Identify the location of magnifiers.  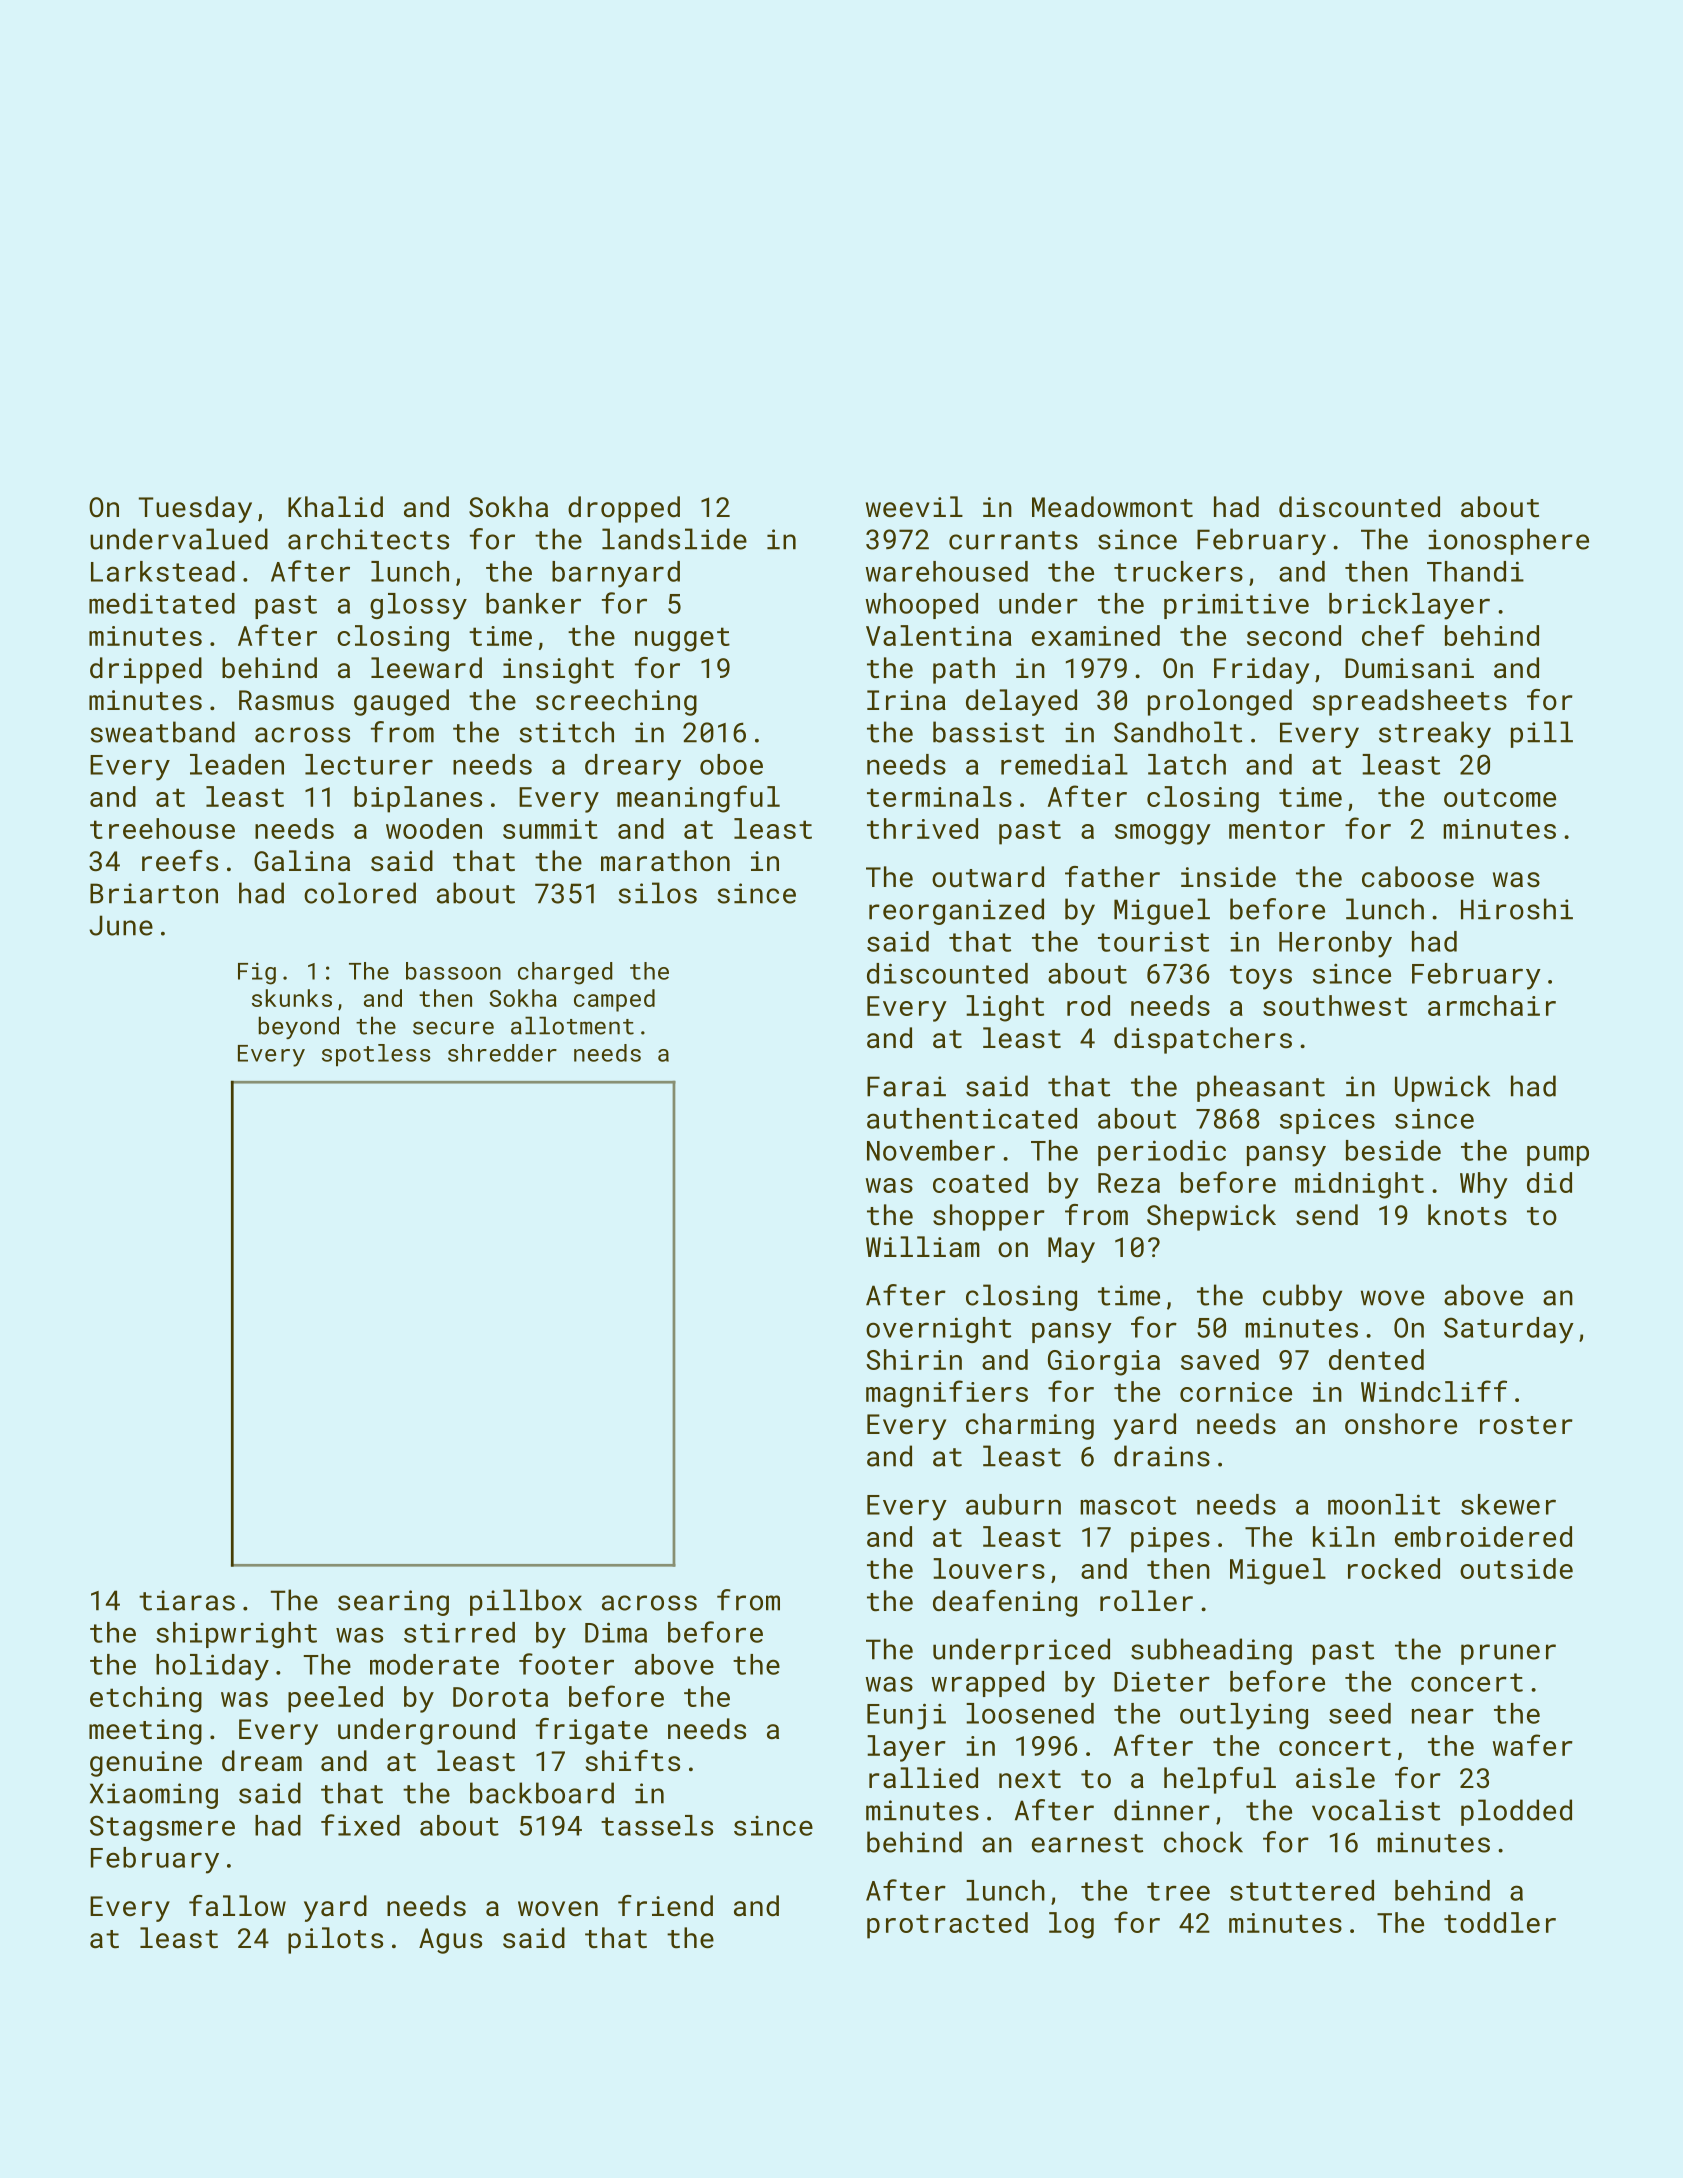
(947, 1394).
